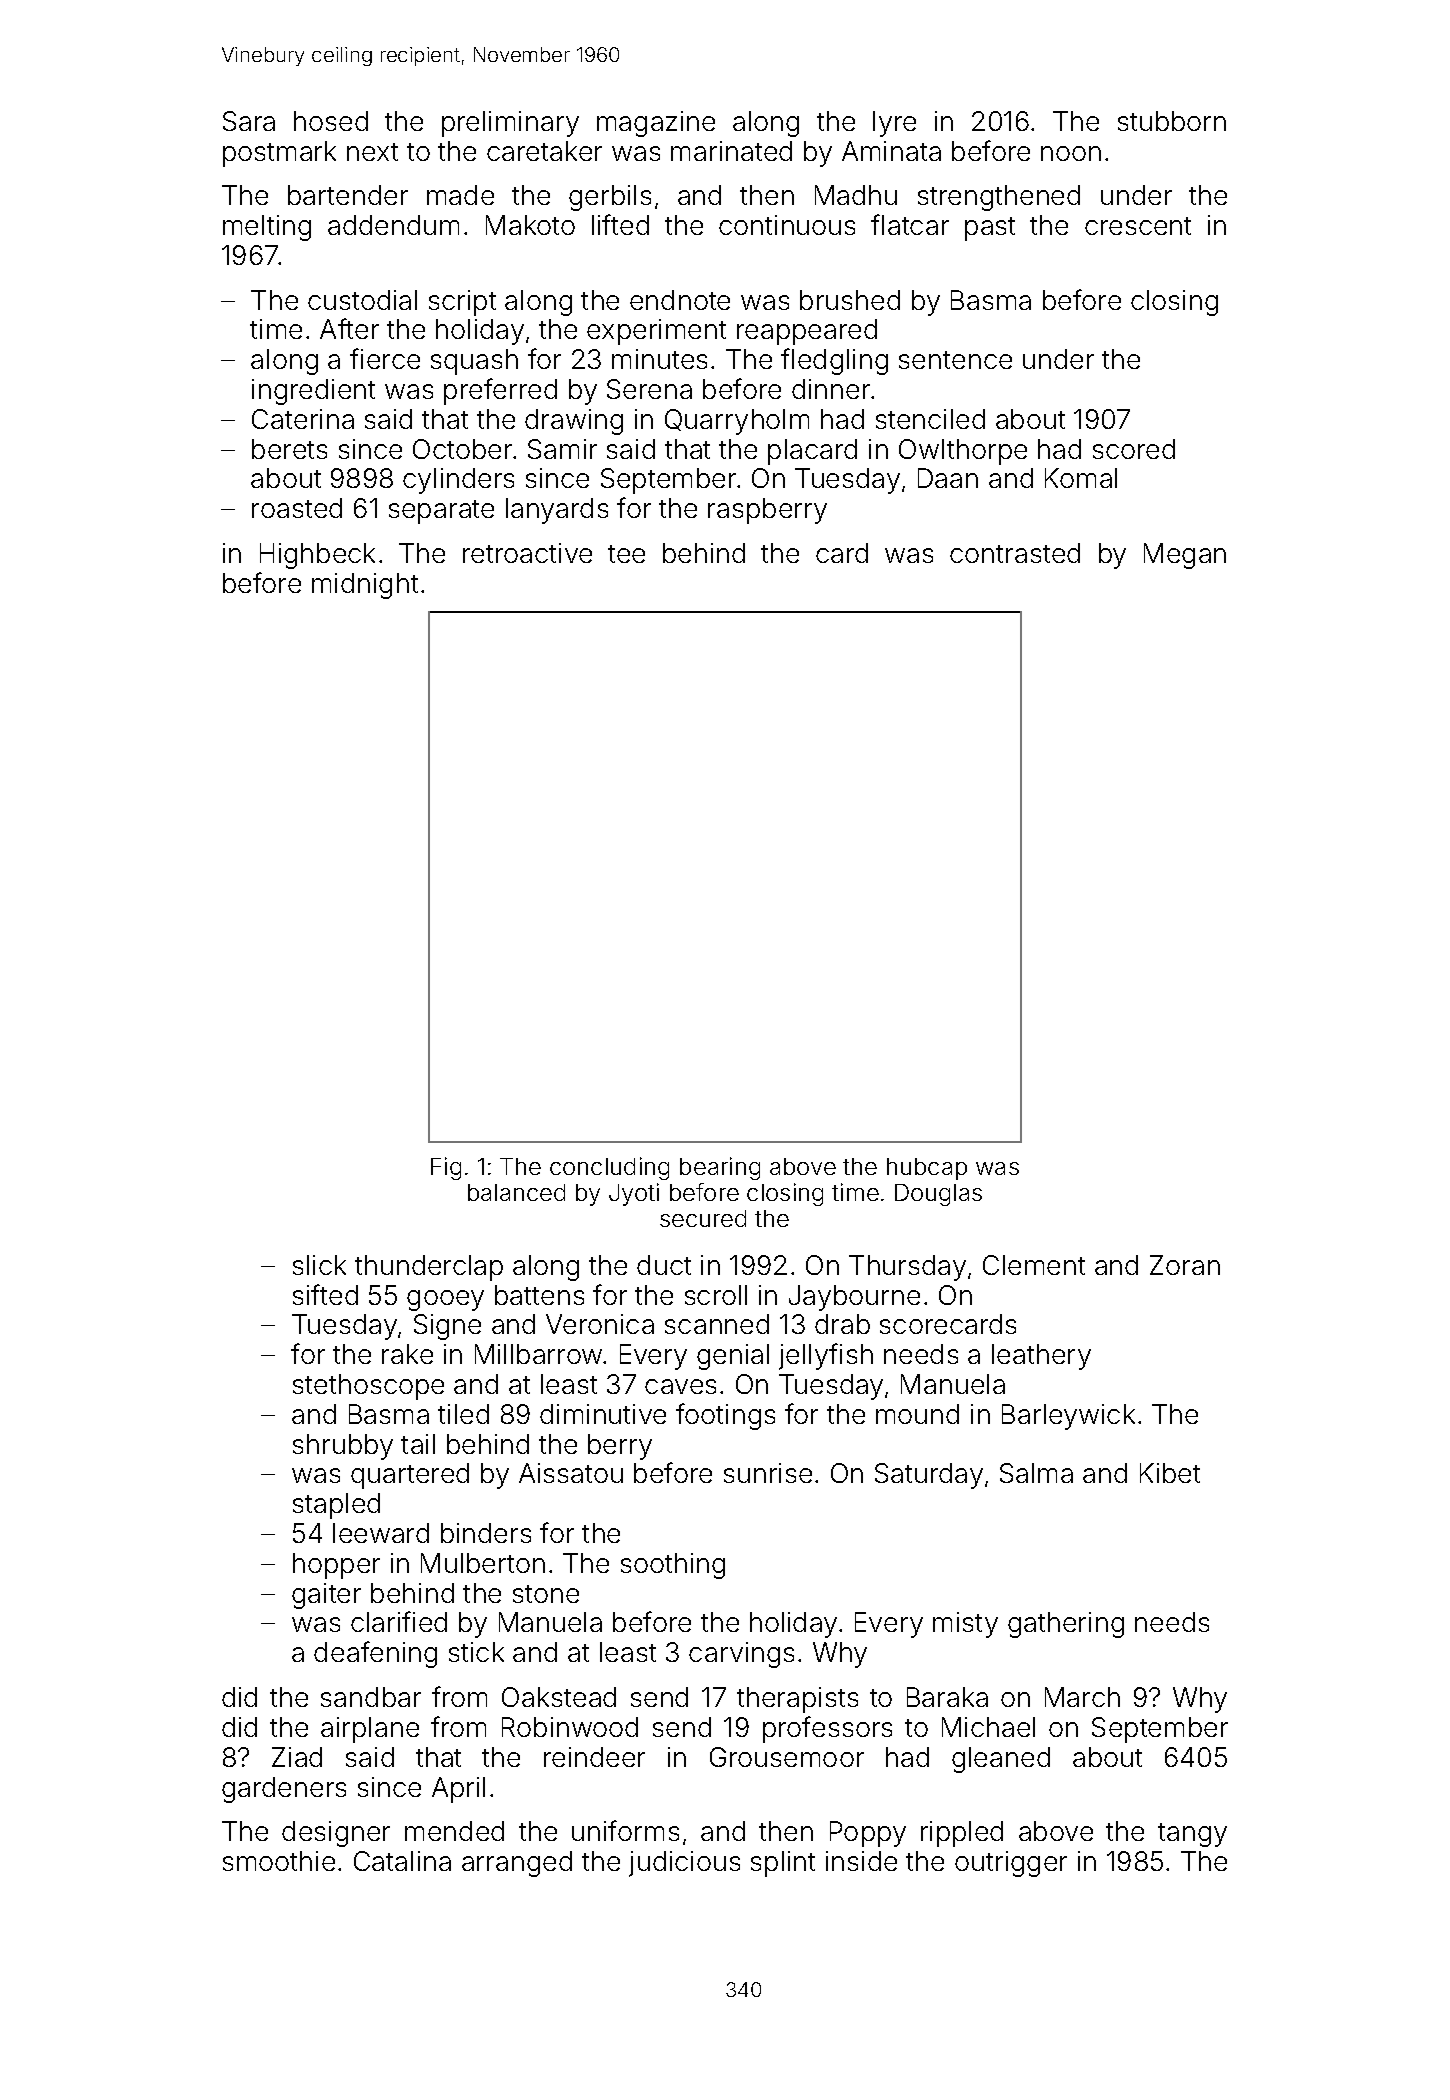  I want to click on separate, so click(441, 512).
